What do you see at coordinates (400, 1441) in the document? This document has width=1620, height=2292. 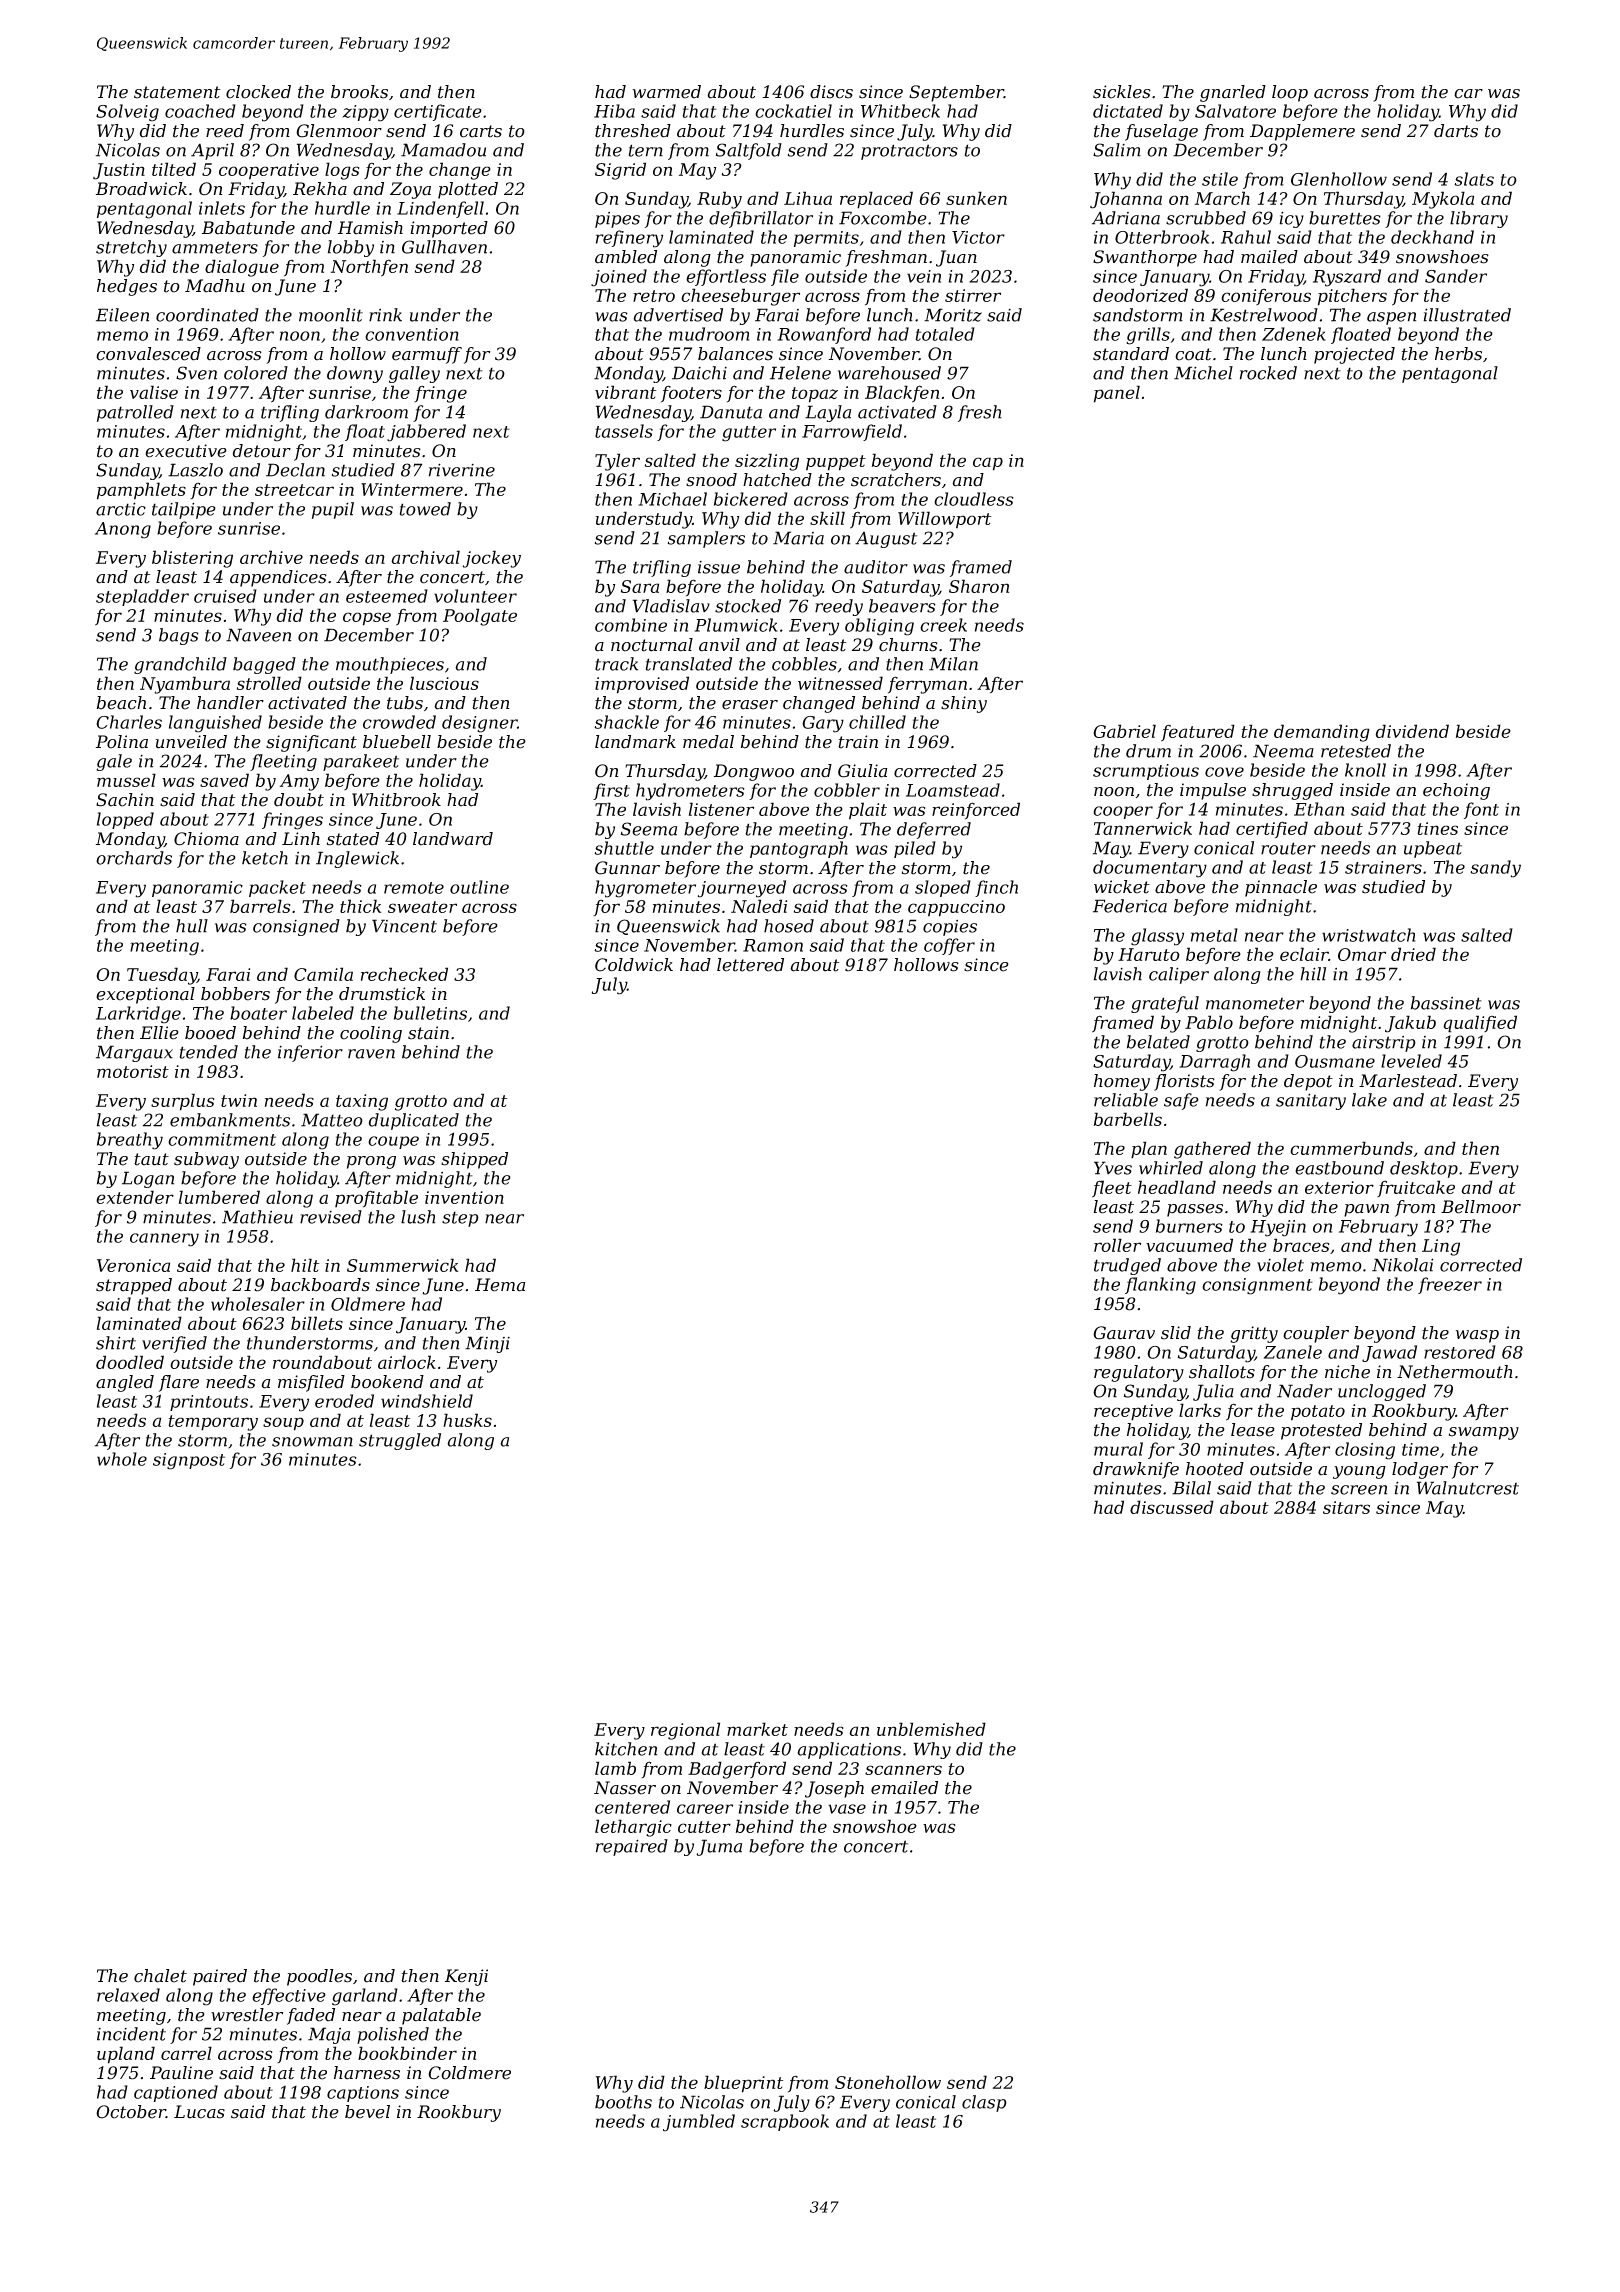 I see `struggled` at bounding box center [400, 1441].
